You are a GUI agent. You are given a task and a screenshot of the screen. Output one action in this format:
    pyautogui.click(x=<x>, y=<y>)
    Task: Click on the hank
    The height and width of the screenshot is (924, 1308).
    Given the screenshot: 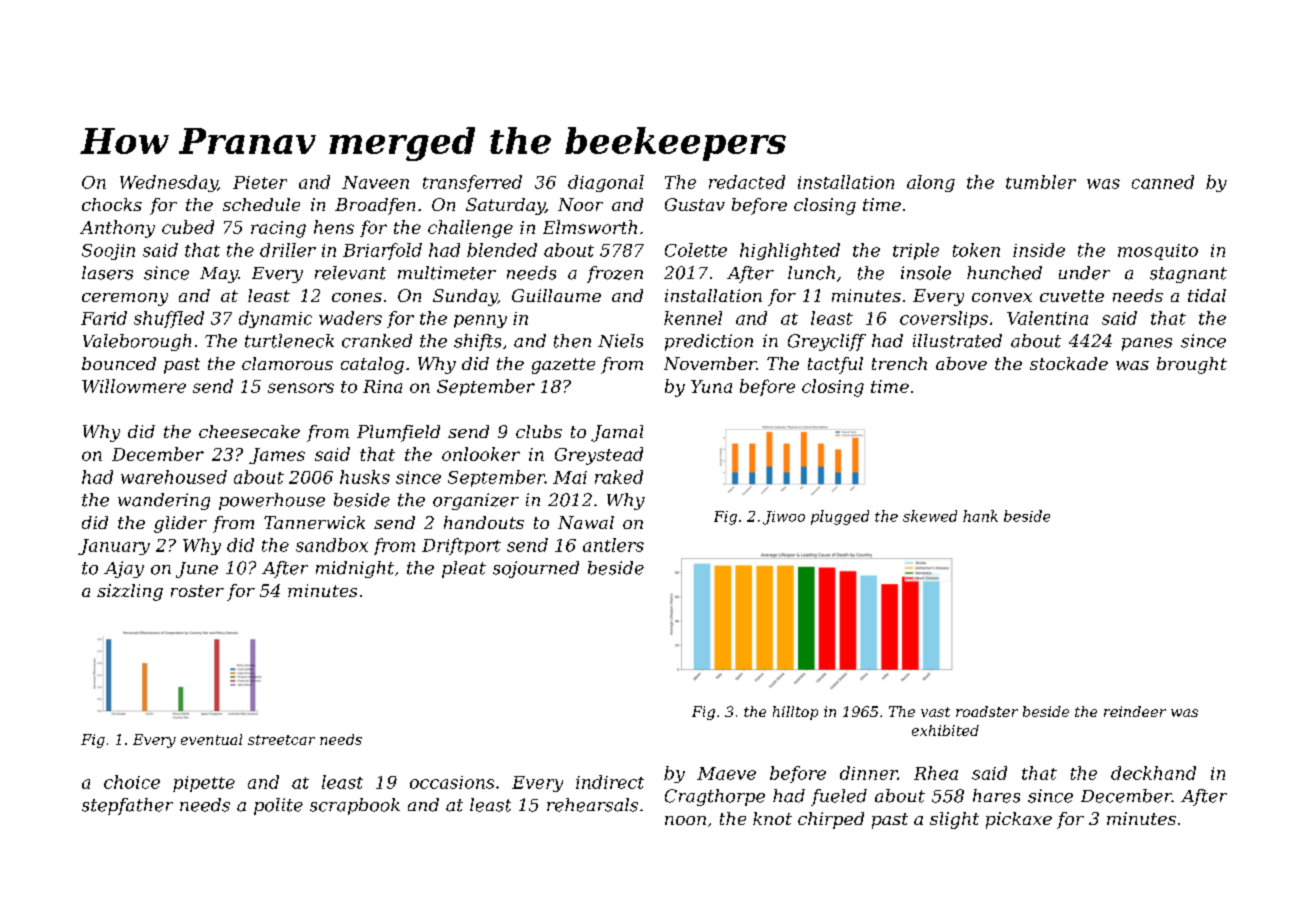 What is the action you would take?
    pyautogui.click(x=980, y=516)
